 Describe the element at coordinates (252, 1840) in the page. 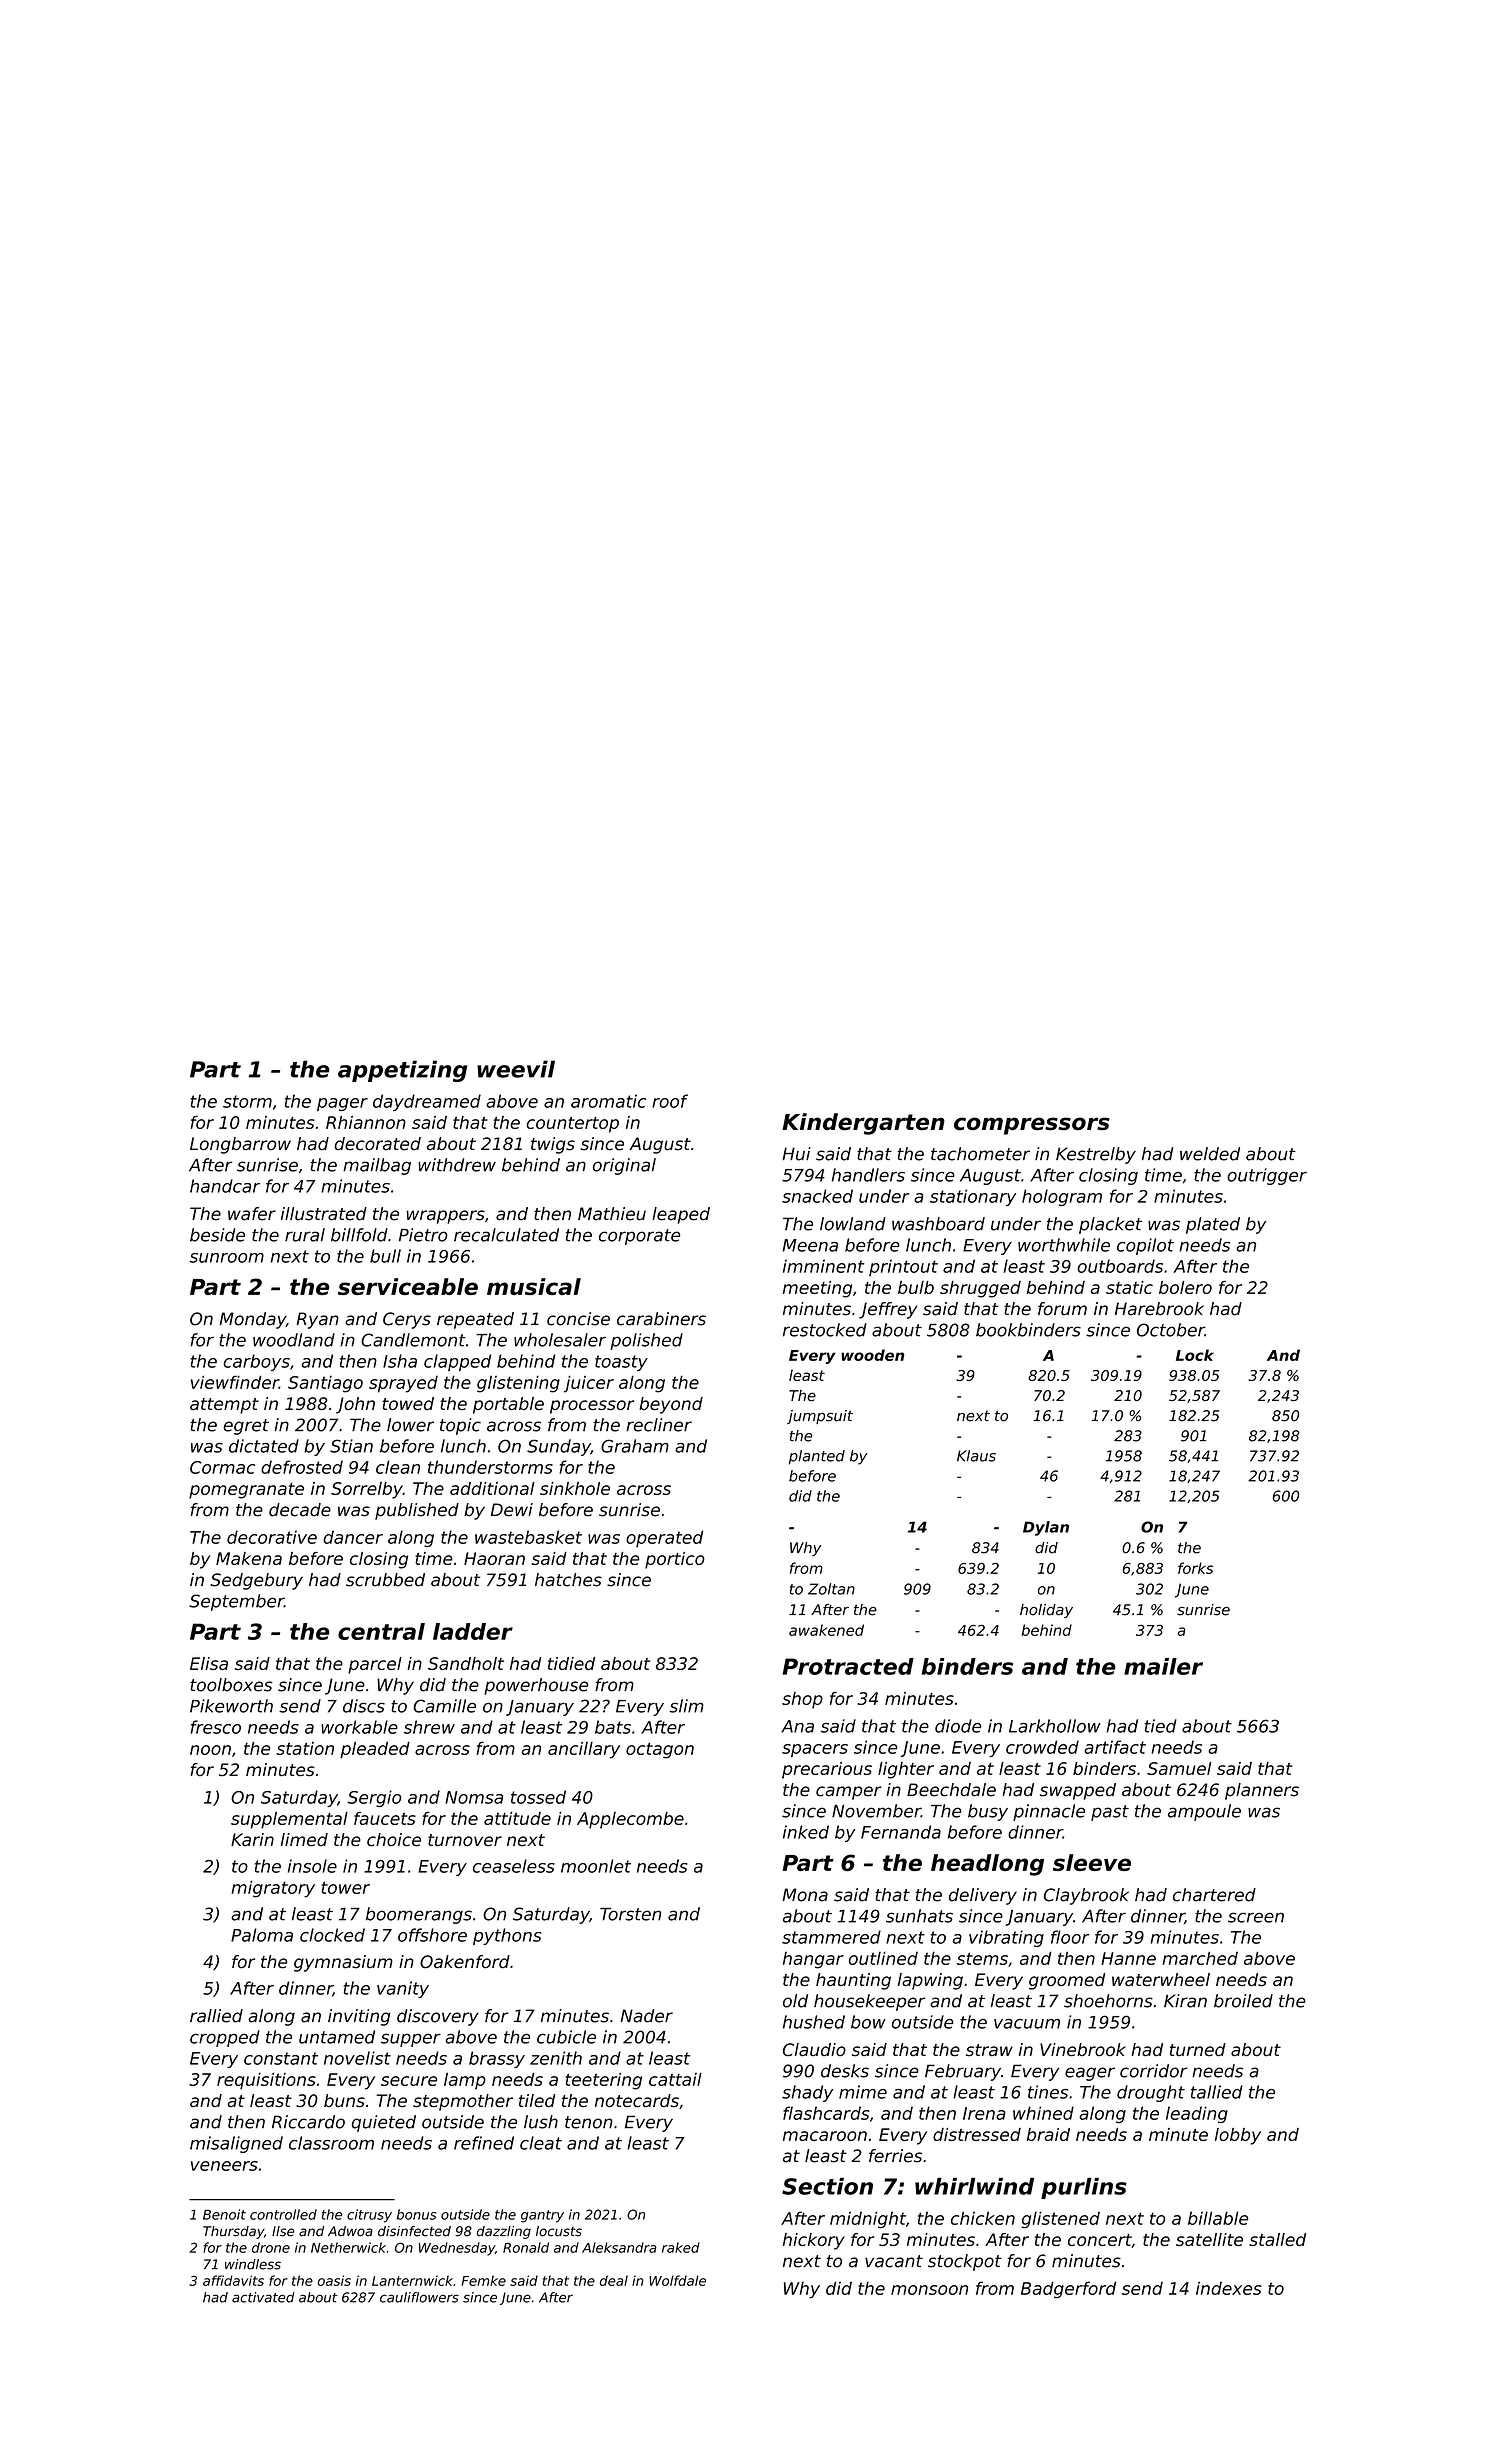

I see `Karin` at that location.
